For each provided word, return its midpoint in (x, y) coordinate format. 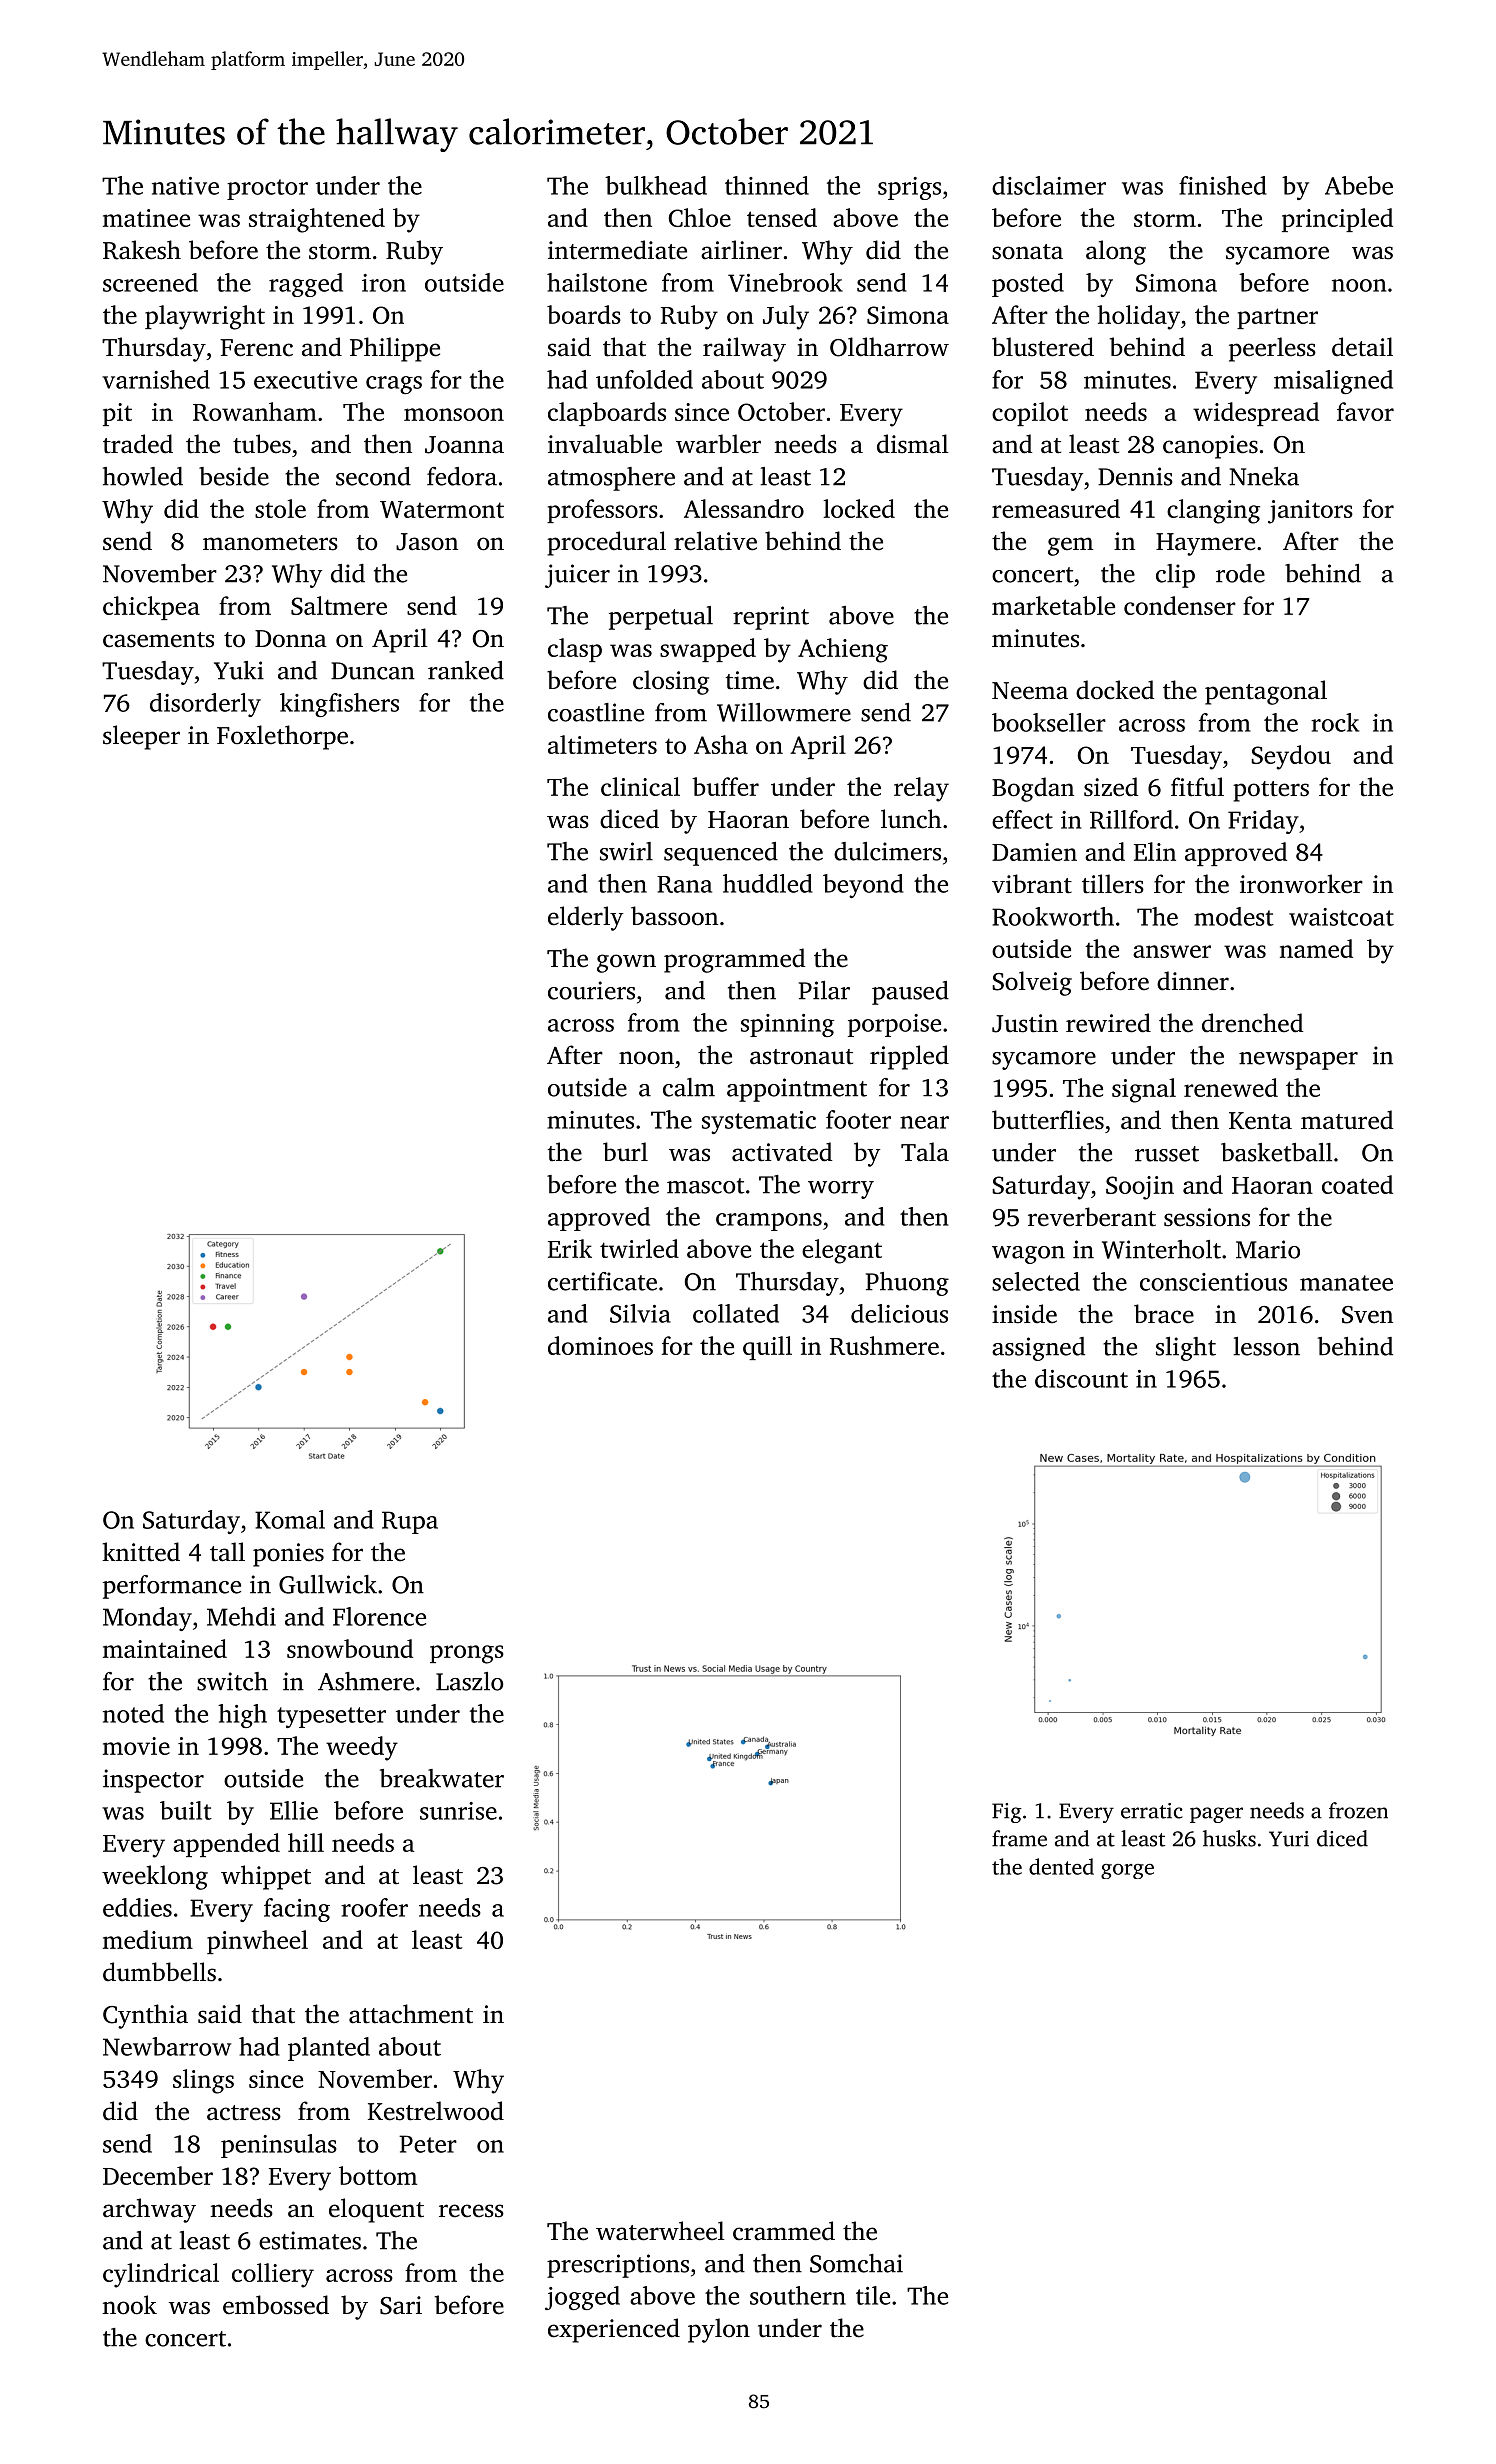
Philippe (395, 349)
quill (767, 1348)
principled (1337, 220)
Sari (401, 2305)
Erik (570, 1248)
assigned (1038, 1349)
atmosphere (611, 479)
